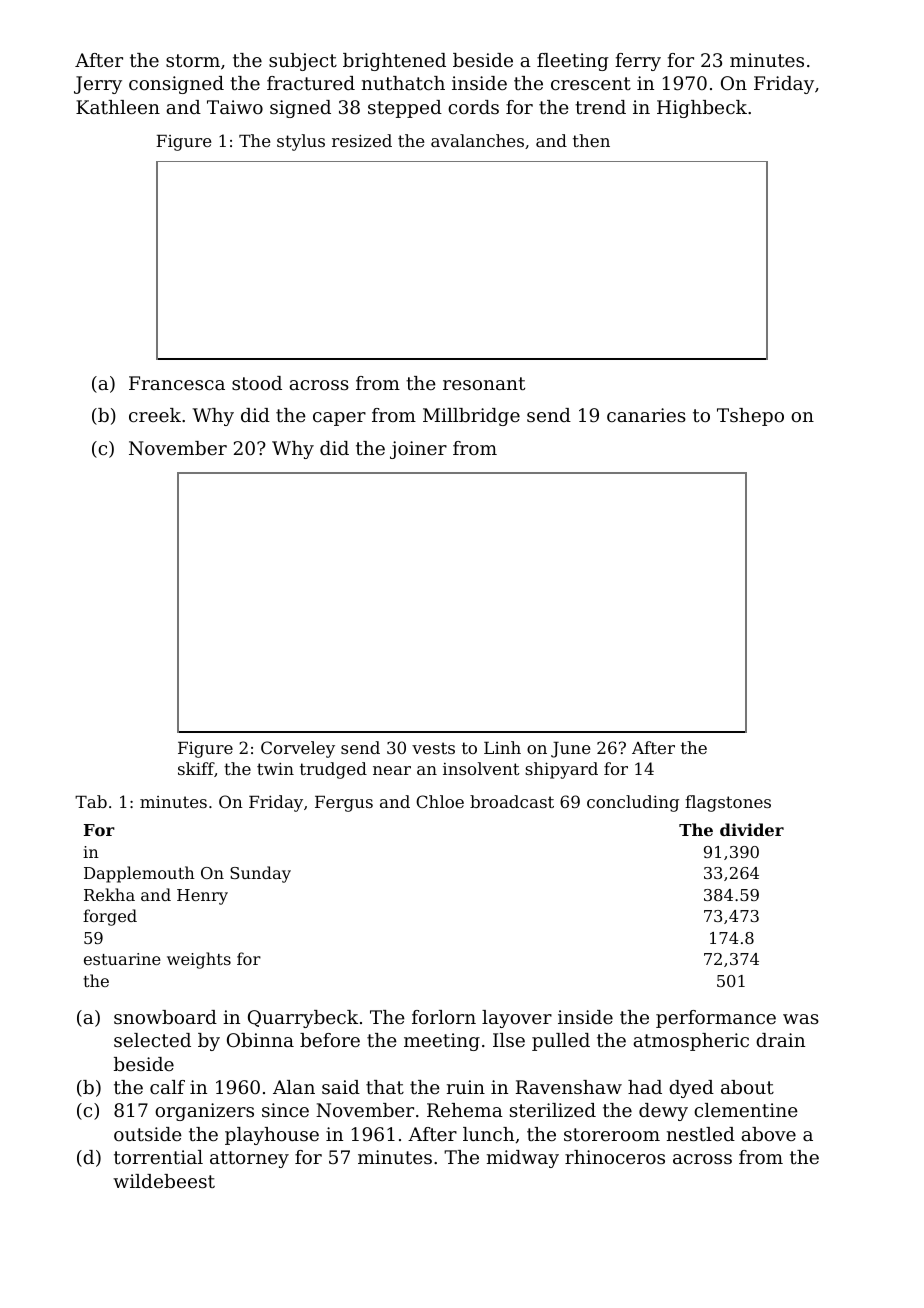 The height and width of the screenshot is (1308, 924). Describe the element at coordinates (303, 62) in the screenshot. I see `subject` at that location.
